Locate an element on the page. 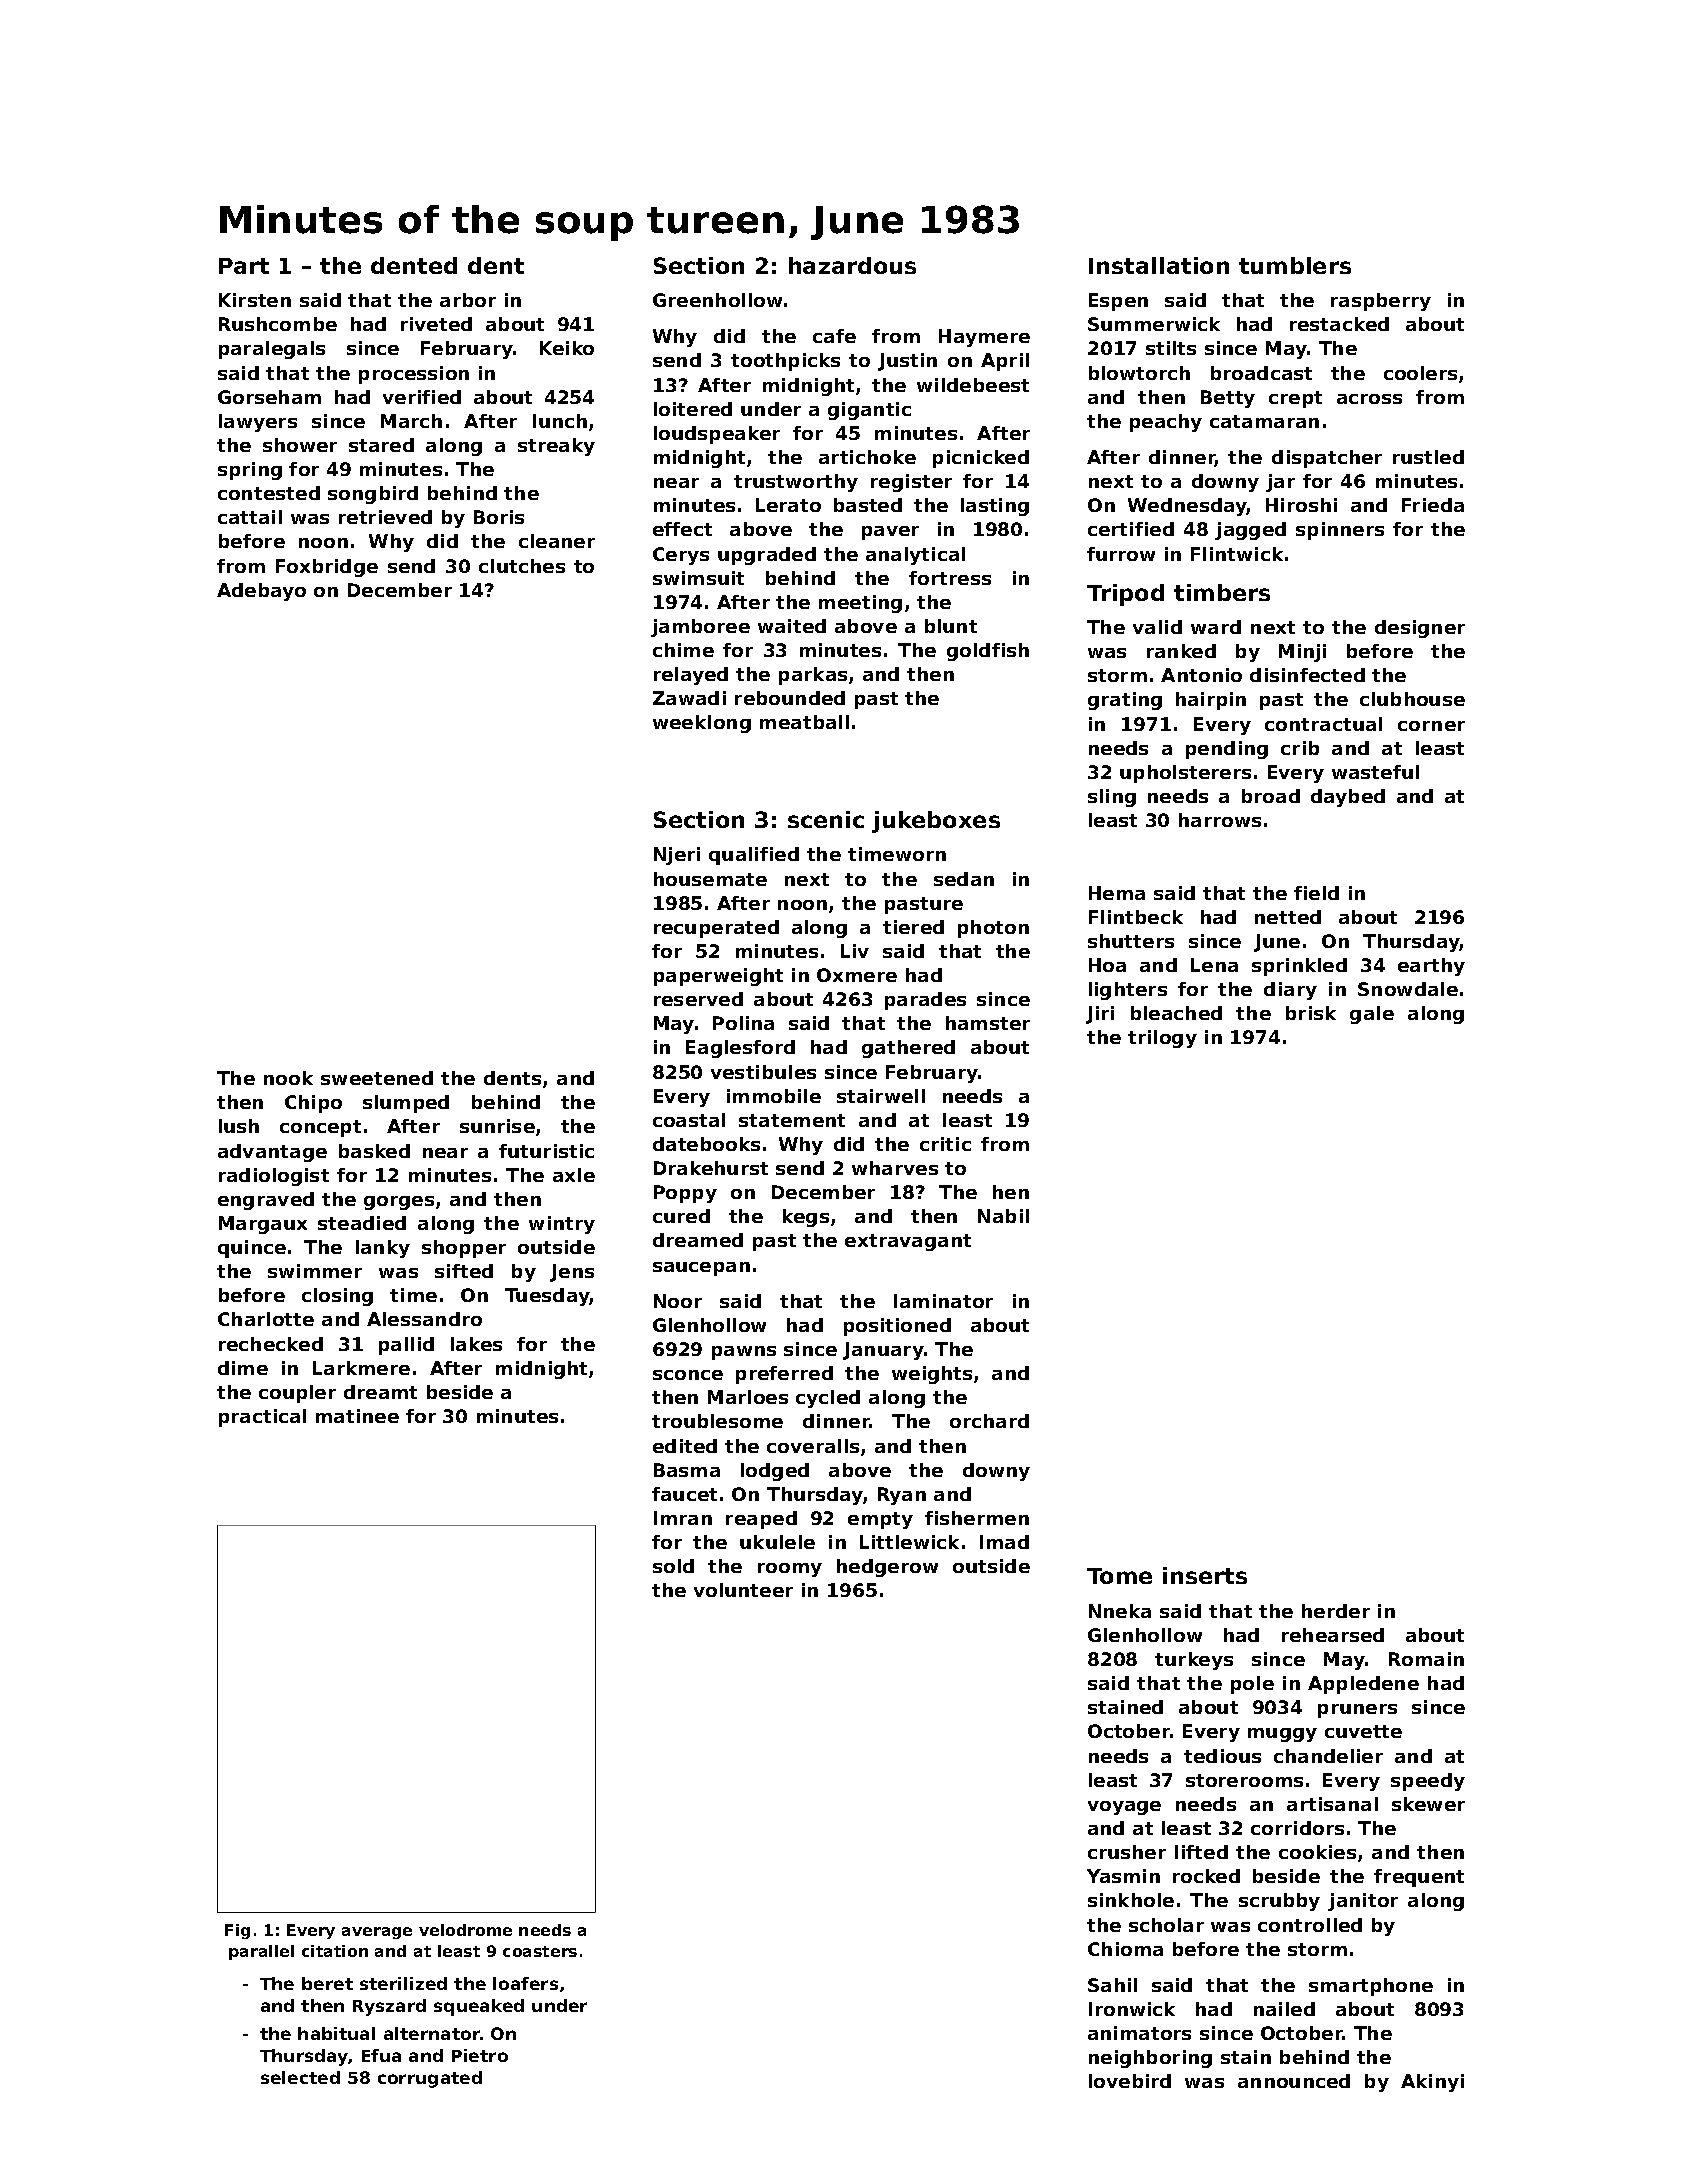  clutches is located at coordinates (522, 566).
